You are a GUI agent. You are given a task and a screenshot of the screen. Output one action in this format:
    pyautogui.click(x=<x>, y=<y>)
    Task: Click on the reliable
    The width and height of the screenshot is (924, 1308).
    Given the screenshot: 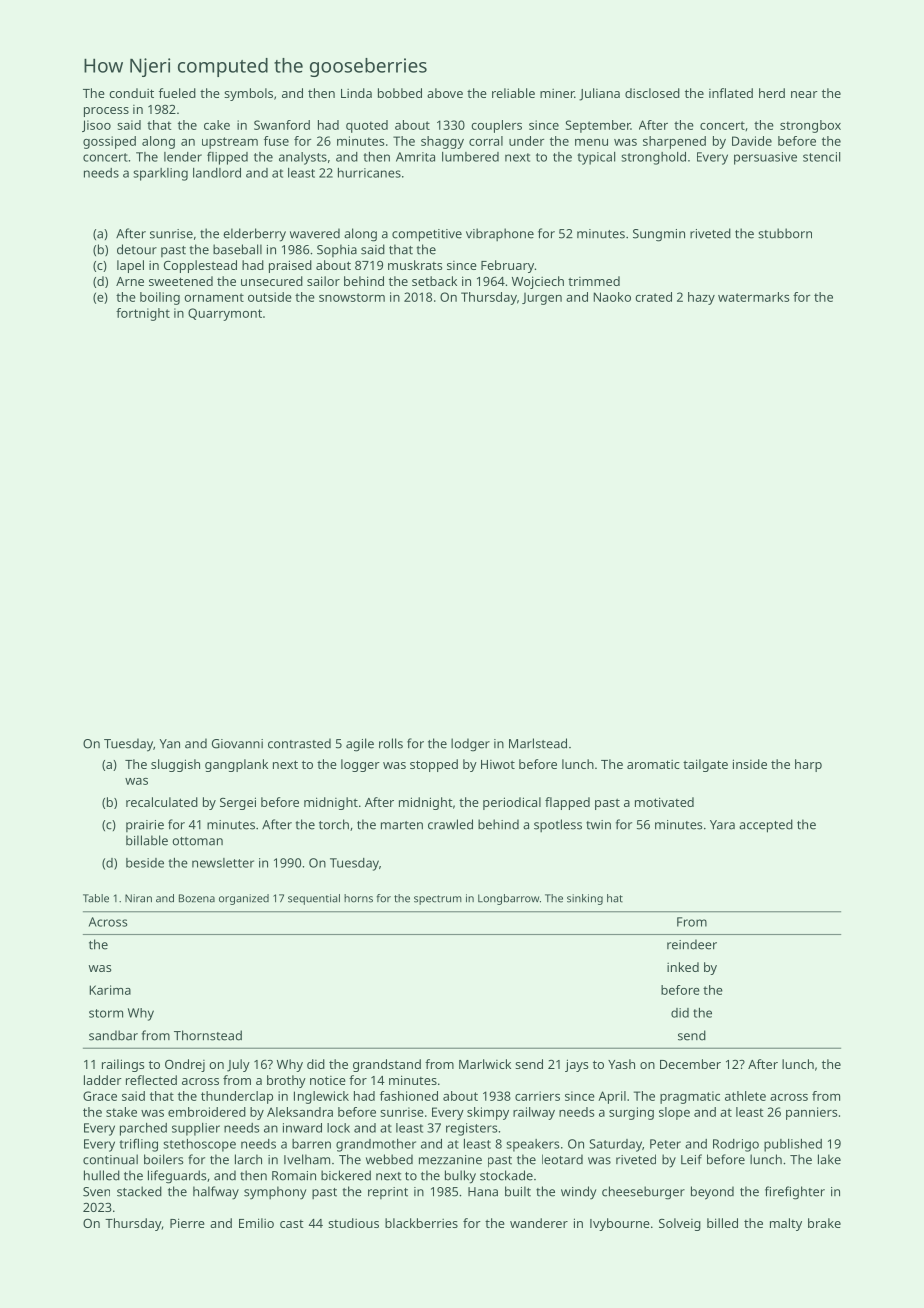 What is the action you would take?
    pyautogui.click(x=513, y=93)
